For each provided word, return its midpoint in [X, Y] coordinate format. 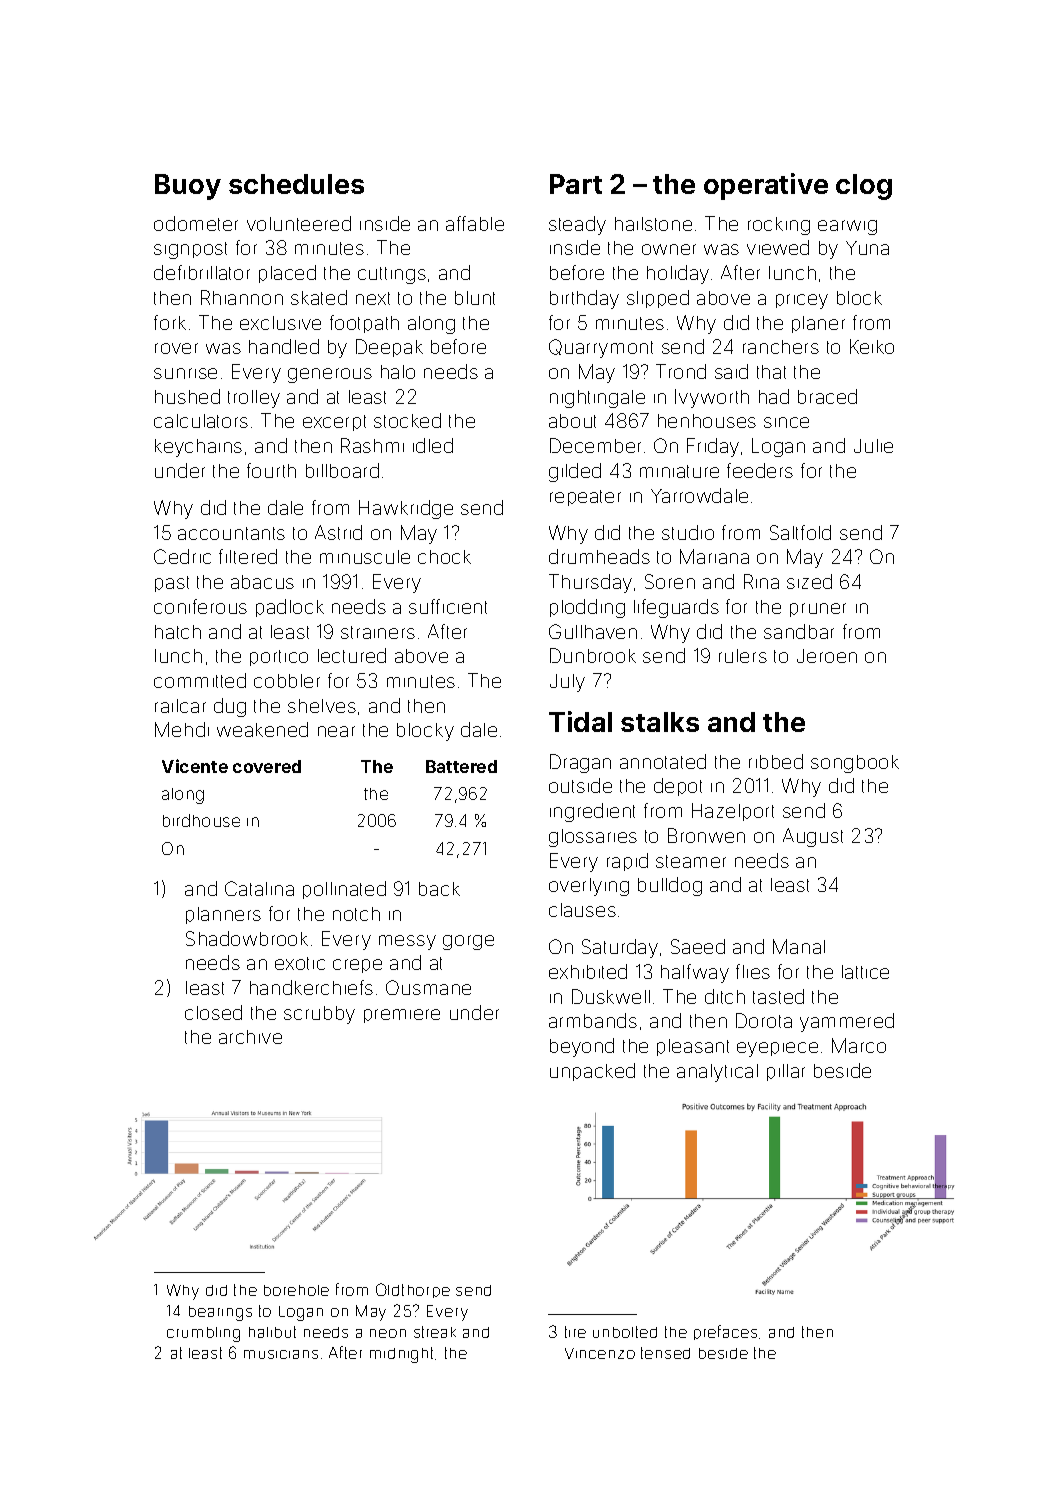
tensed [665, 1353]
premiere [402, 1016]
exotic [300, 963]
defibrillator [202, 272]
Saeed [698, 946]
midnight [401, 1355]
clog [864, 187]
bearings [220, 1313]
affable [475, 223]
